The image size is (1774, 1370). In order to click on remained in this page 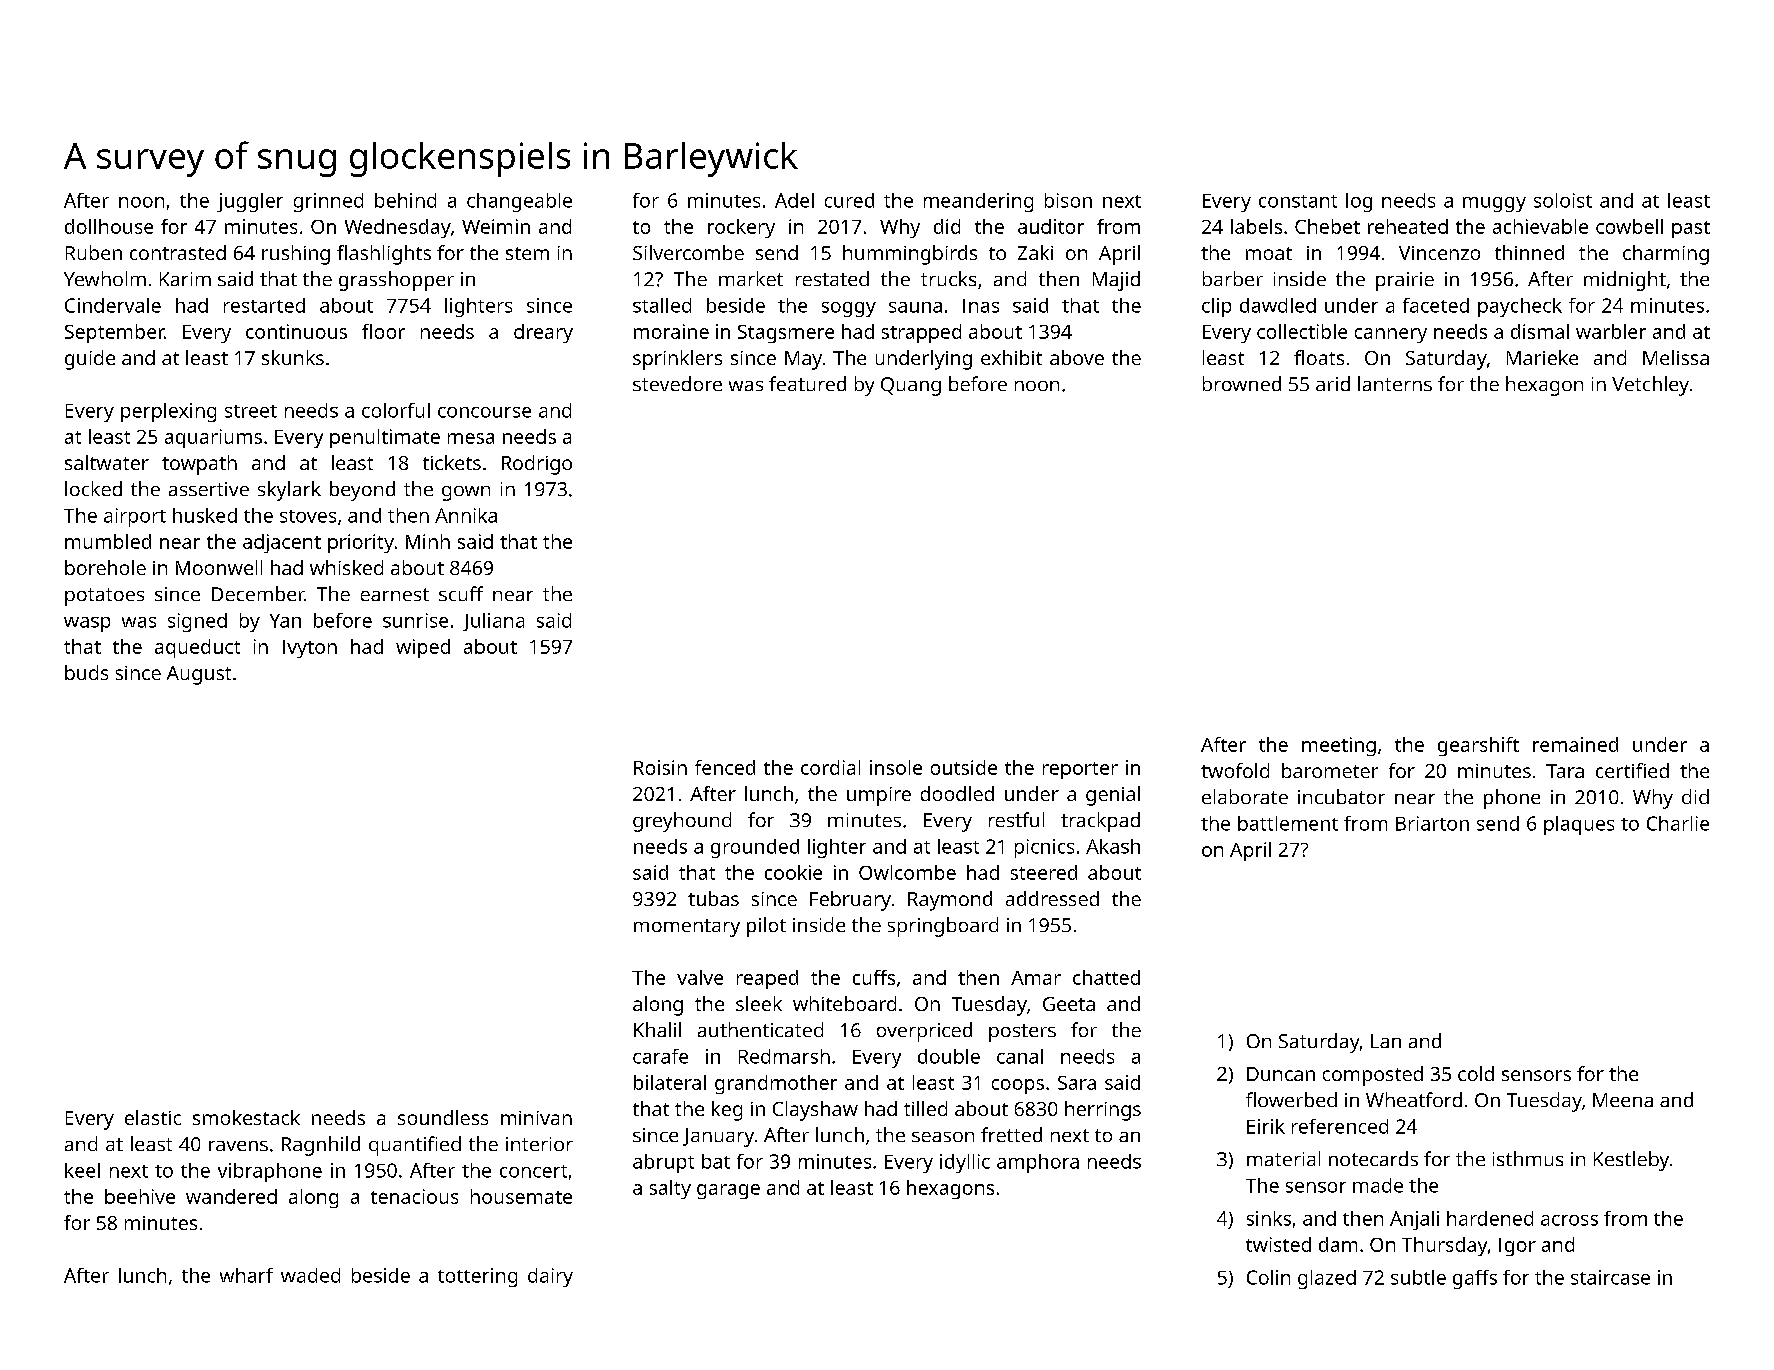, I will do `click(1575, 744)`.
